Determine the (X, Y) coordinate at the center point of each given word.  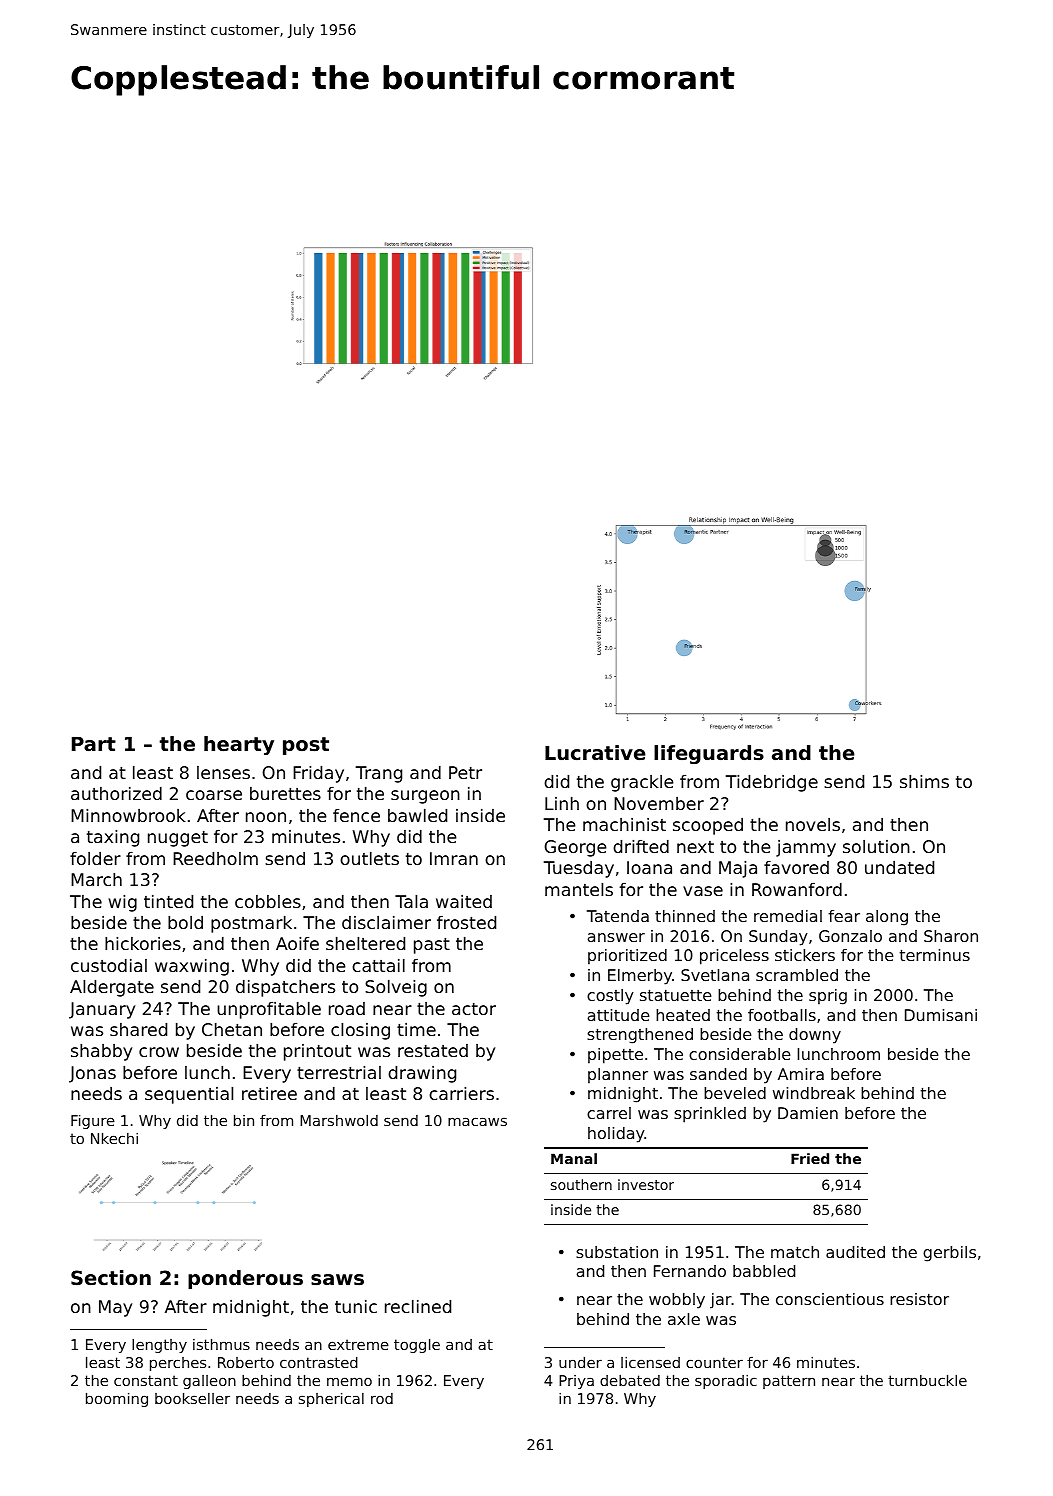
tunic (356, 1306)
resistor (919, 1299)
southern (581, 1184)
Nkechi (114, 1138)
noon (266, 817)
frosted (466, 922)
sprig (828, 997)
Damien (808, 1113)
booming (117, 1400)
